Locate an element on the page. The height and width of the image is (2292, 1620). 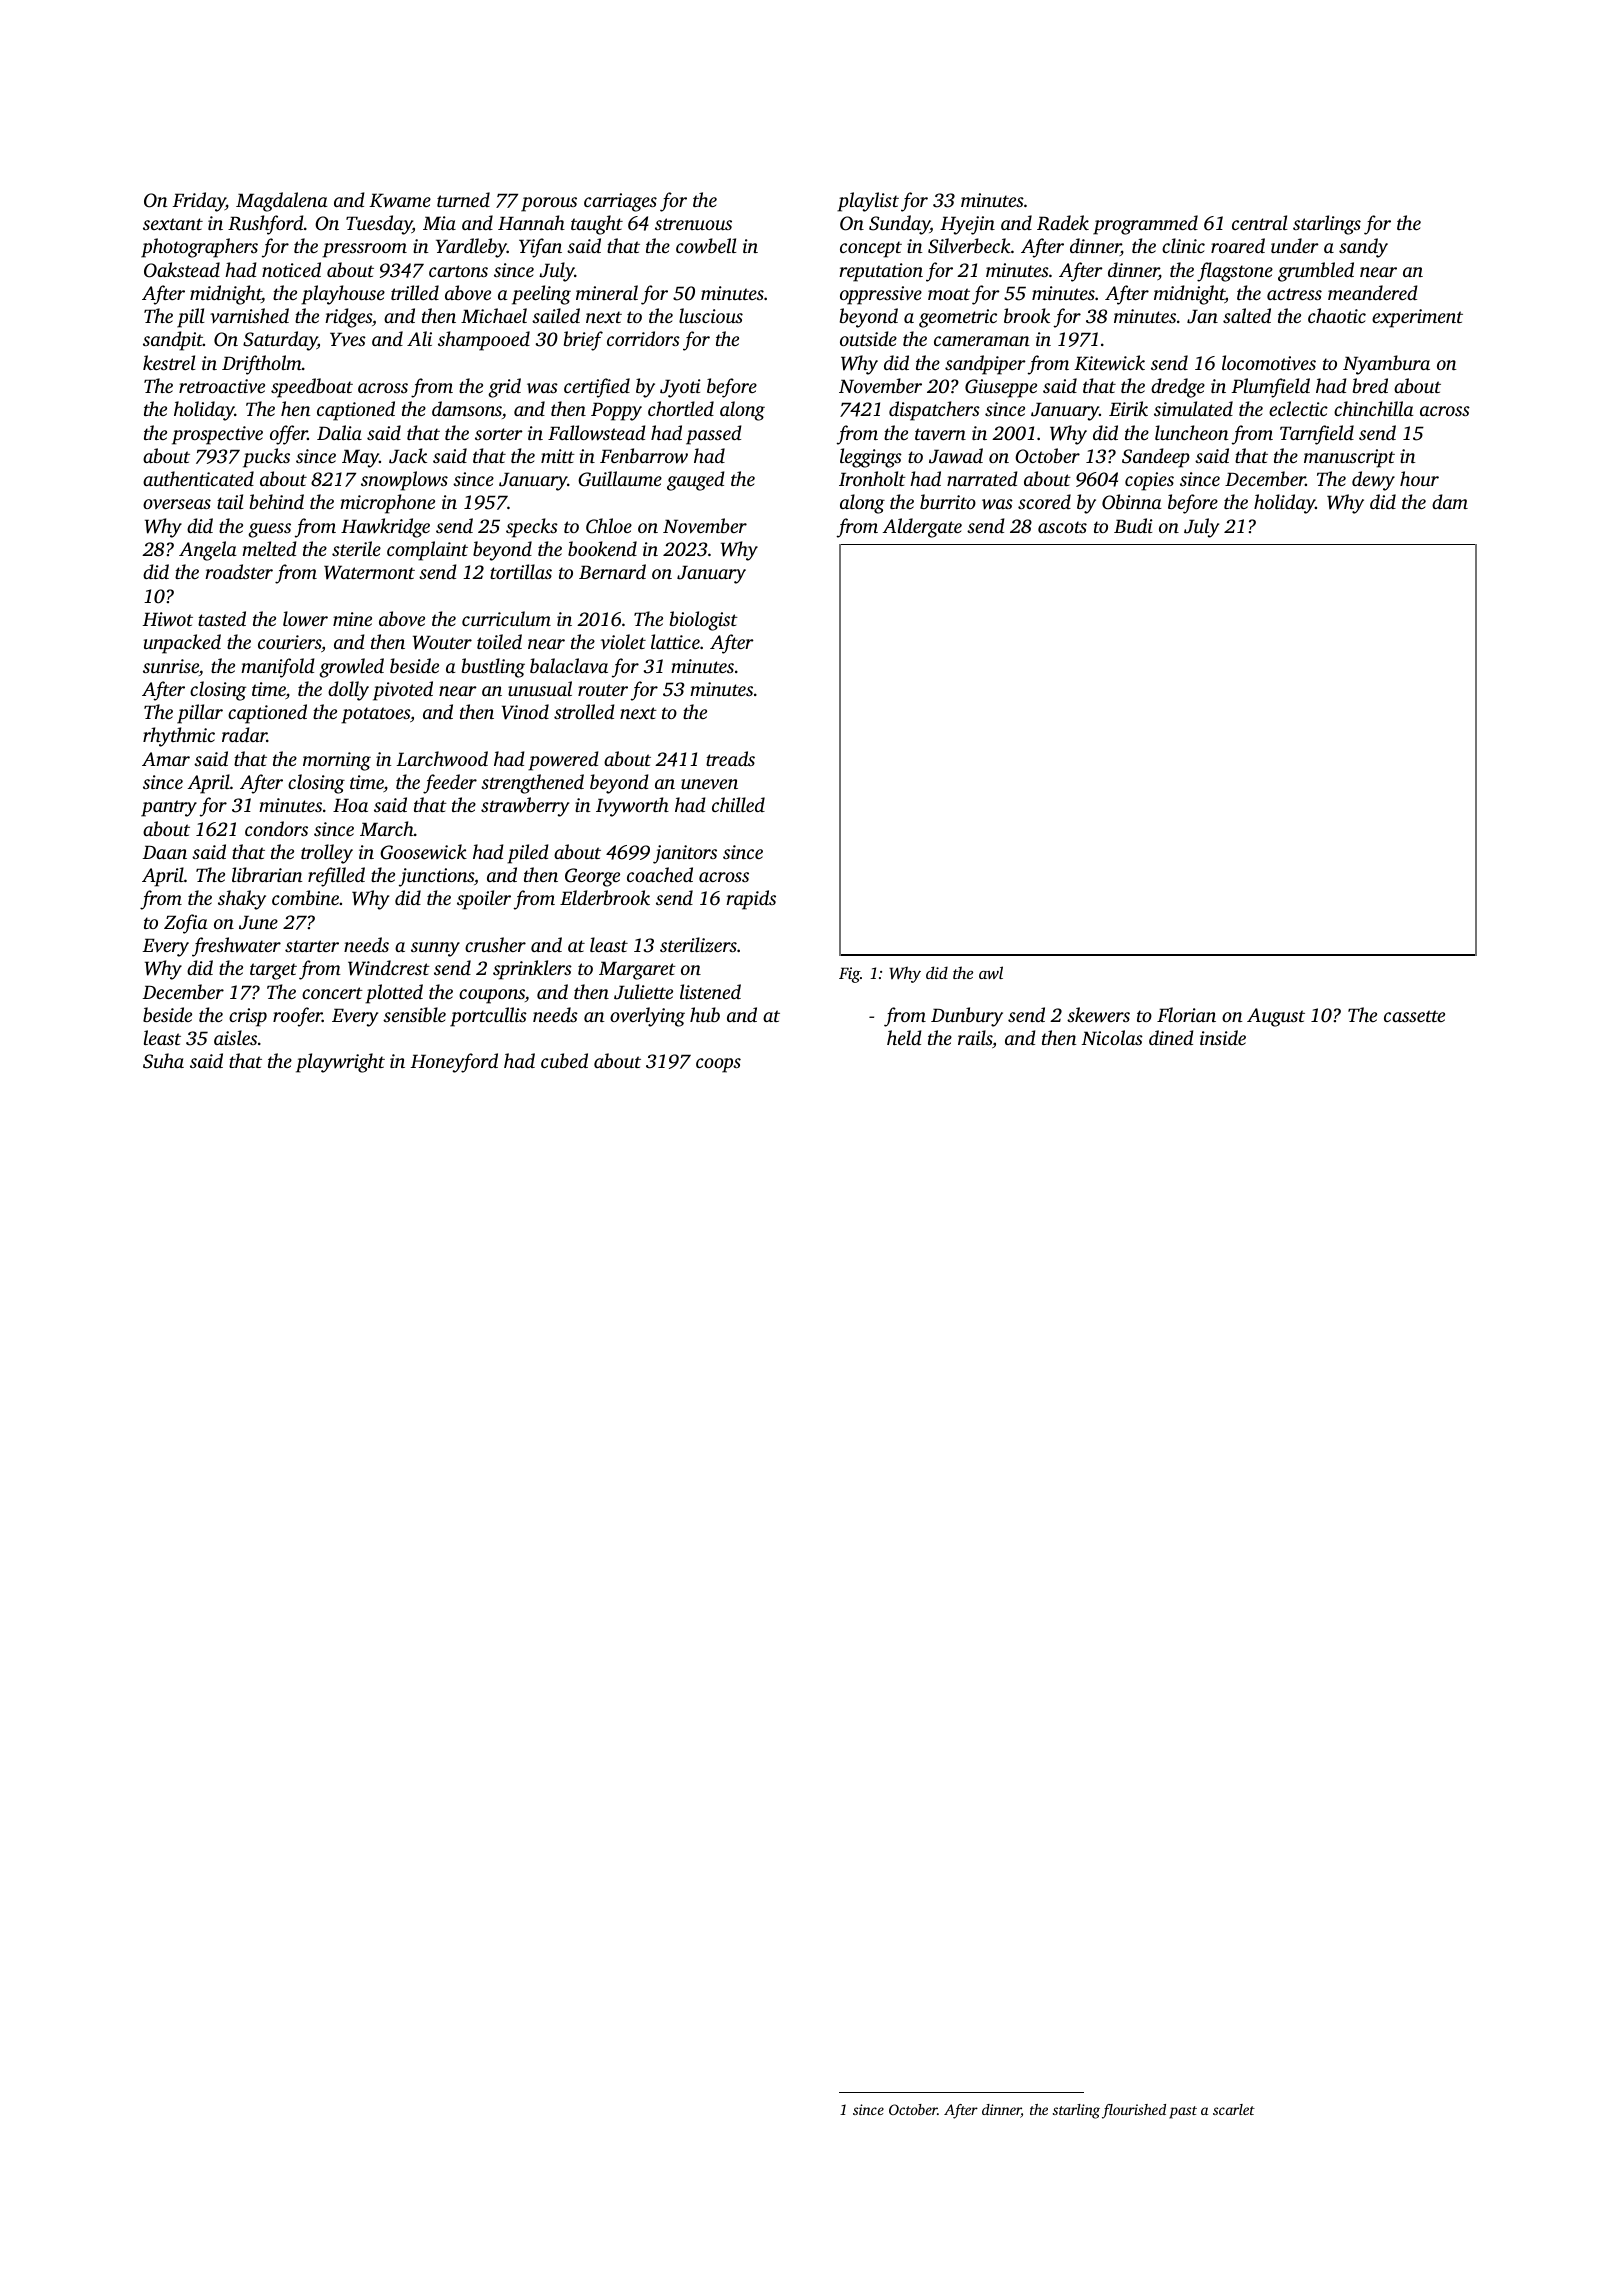
Wouter is located at coordinates (442, 642).
